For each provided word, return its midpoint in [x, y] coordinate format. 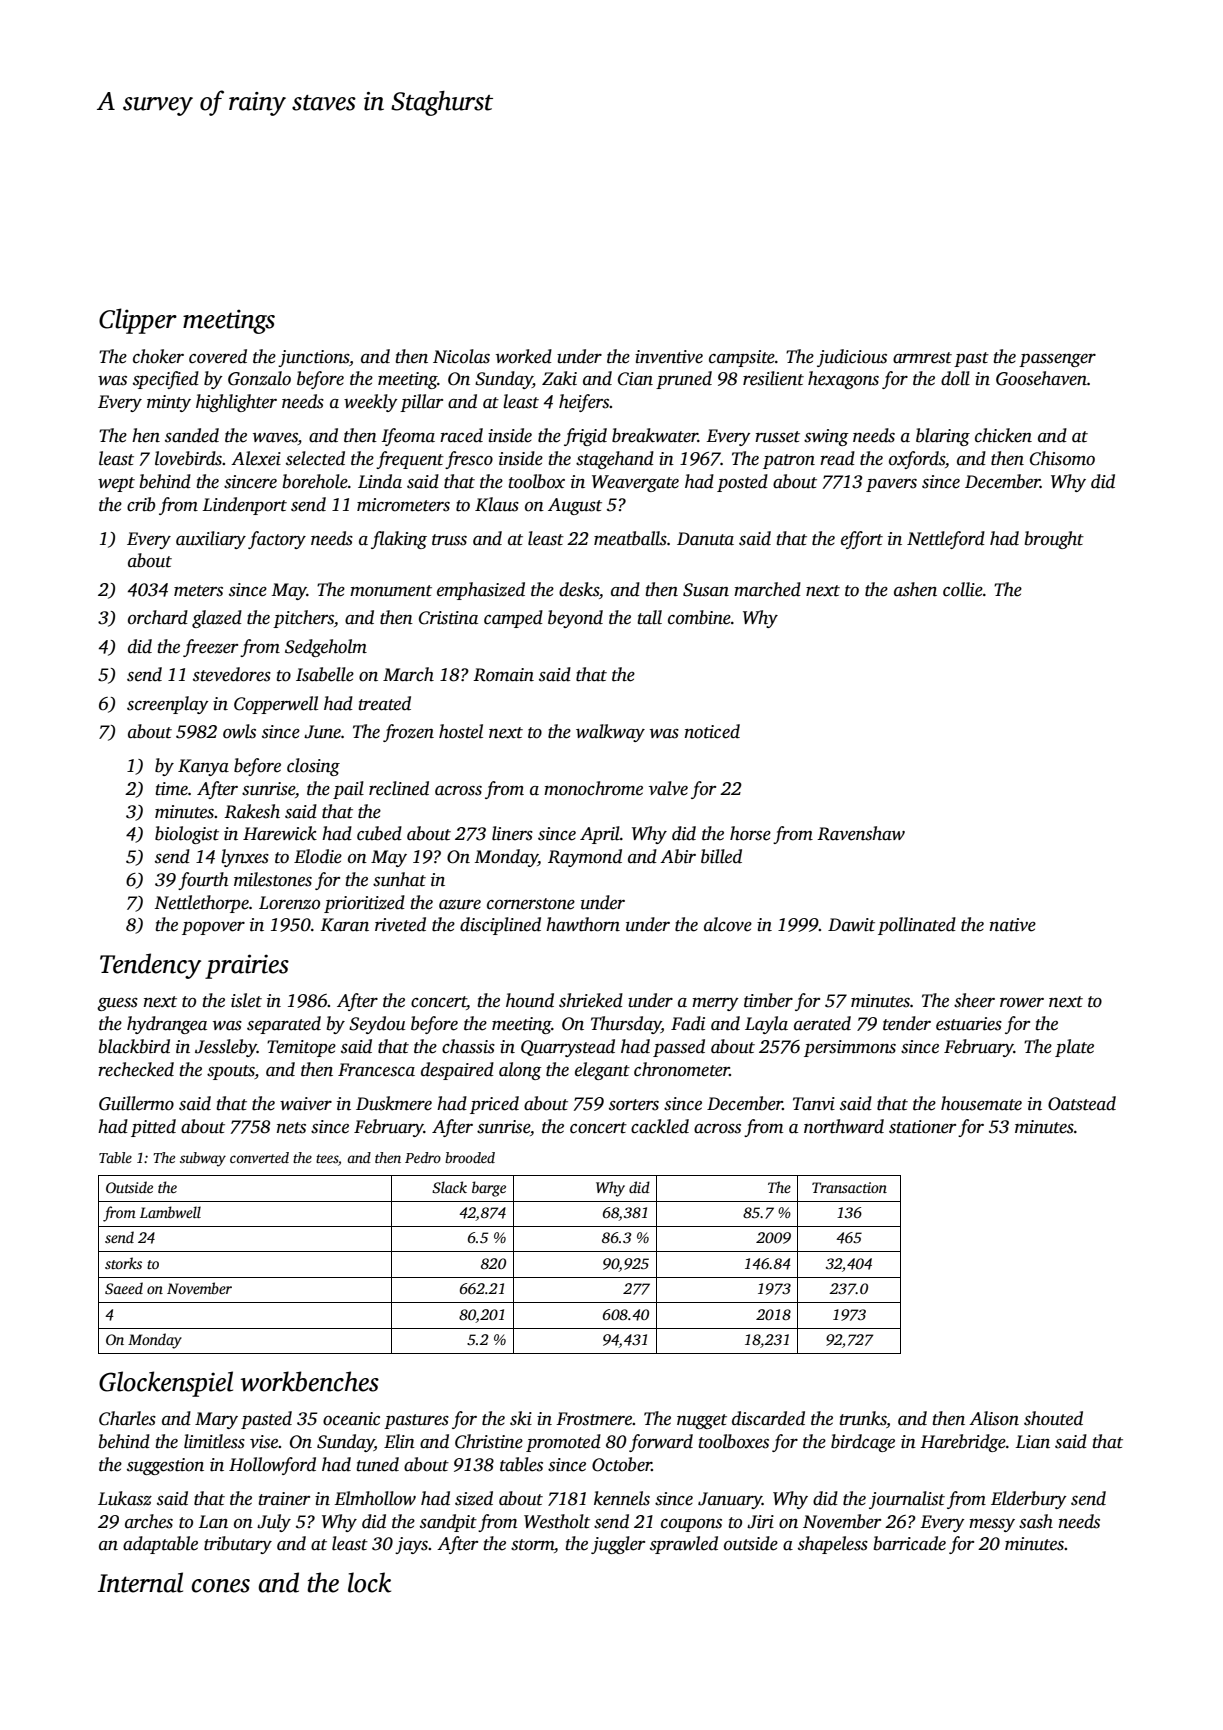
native [1013, 925]
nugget [702, 1421]
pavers [891, 485]
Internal [140, 1582]
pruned [684, 380]
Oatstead [1082, 1103]
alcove [728, 924]
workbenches [310, 1381]
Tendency [150, 966]
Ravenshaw [861, 833]
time [171, 789]
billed [721, 856]
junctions [313, 358]
